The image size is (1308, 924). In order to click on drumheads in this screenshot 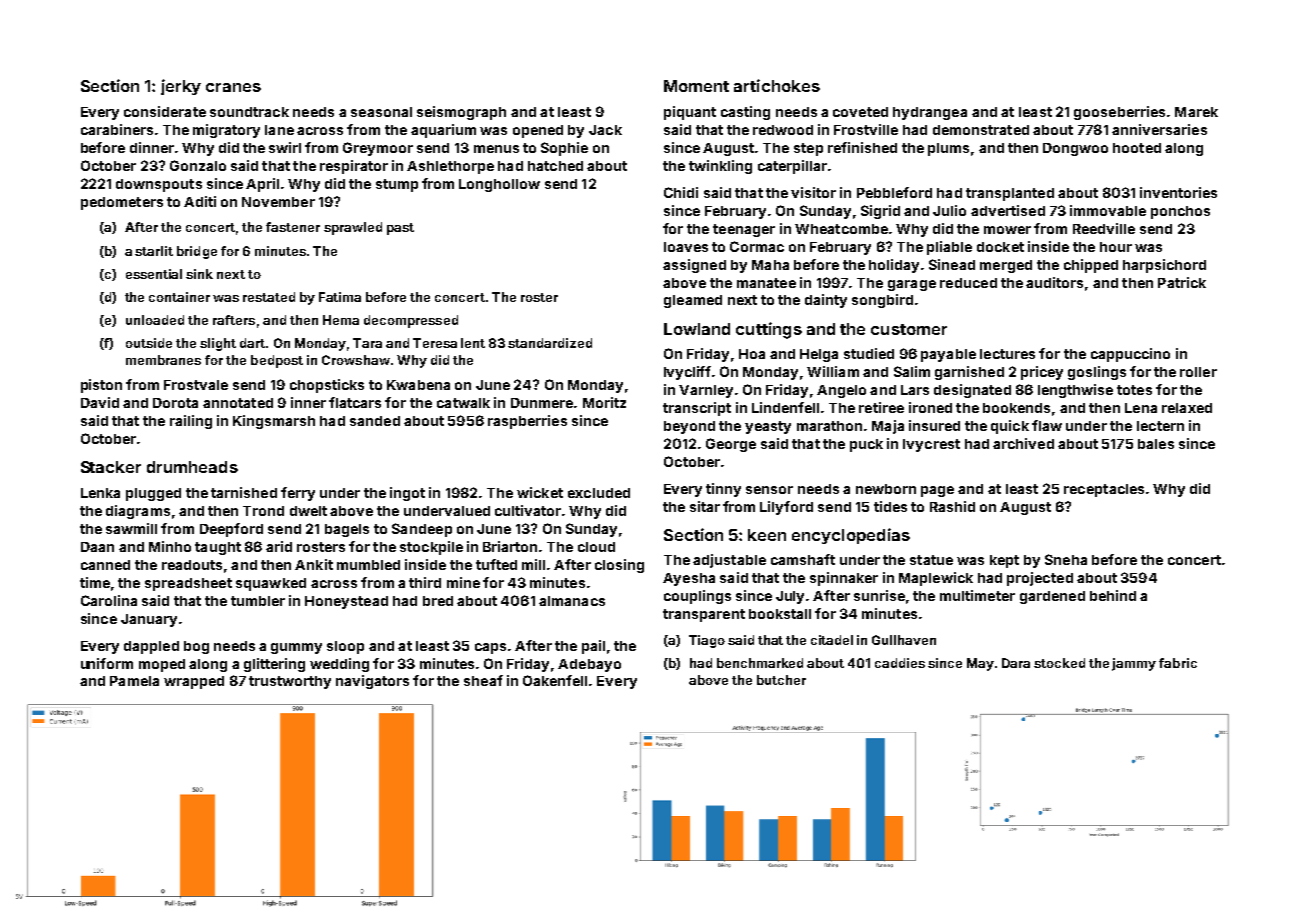, I will do `click(192, 467)`.
